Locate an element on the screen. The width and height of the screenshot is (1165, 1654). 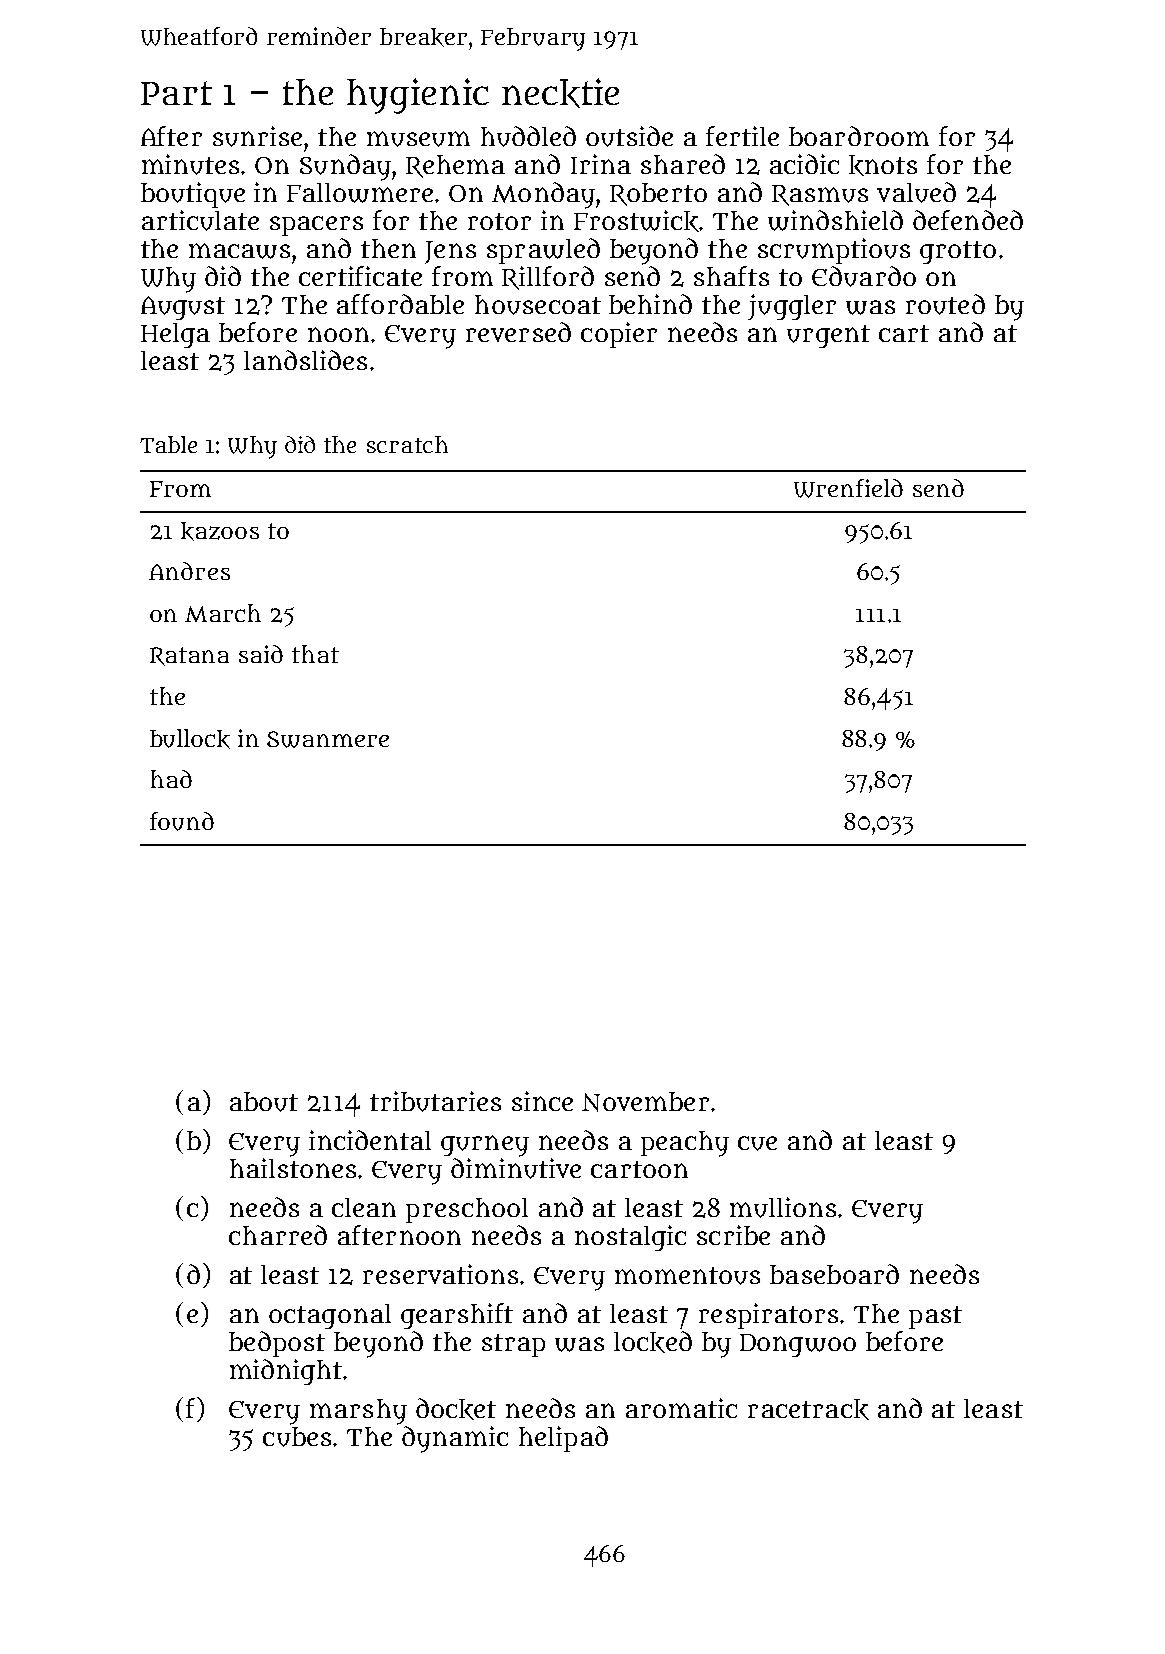
past is located at coordinates (935, 1317).
